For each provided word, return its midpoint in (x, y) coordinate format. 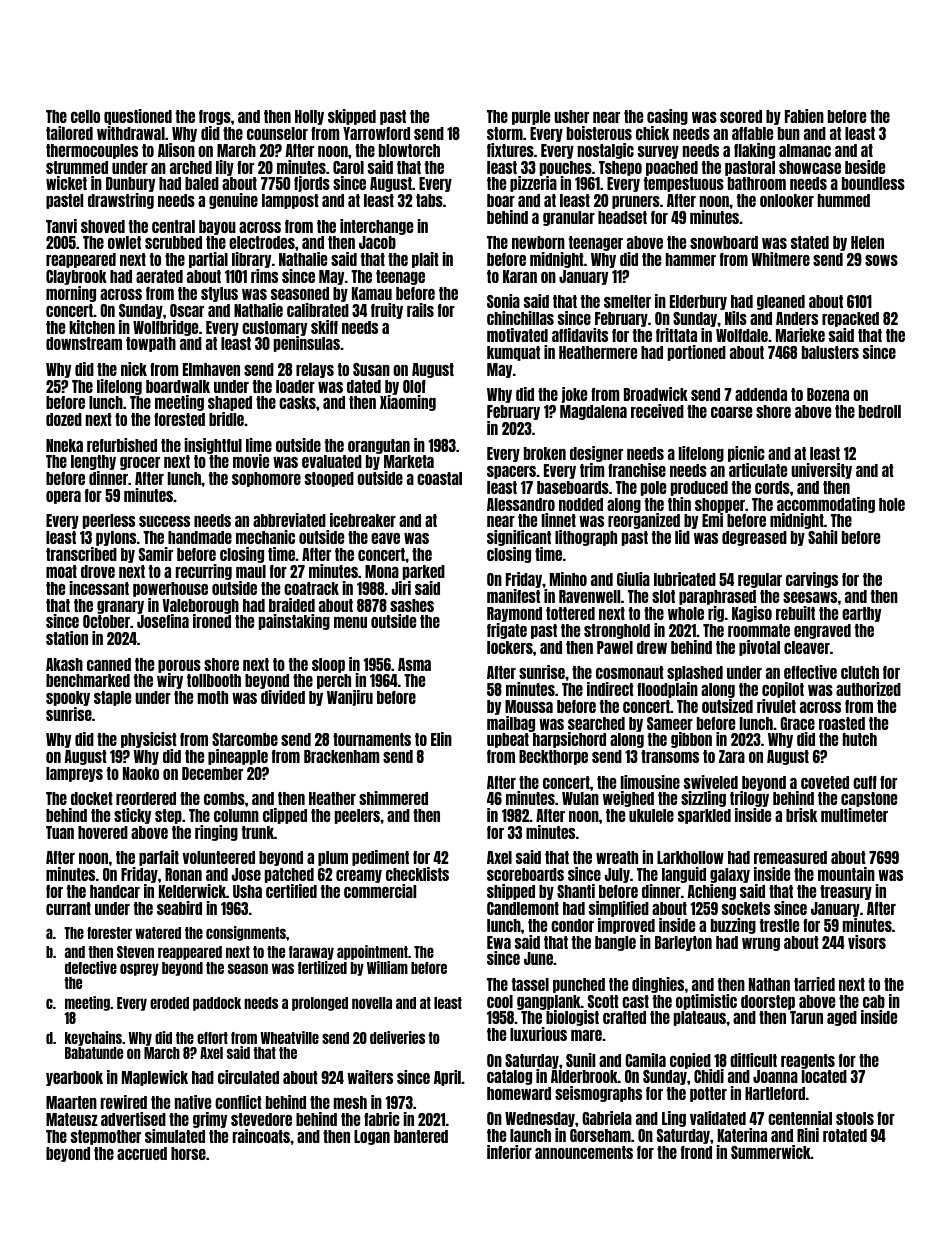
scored (741, 116)
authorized (868, 689)
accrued (142, 1153)
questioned (138, 117)
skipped (352, 117)
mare (586, 1035)
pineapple (238, 757)
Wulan (580, 798)
